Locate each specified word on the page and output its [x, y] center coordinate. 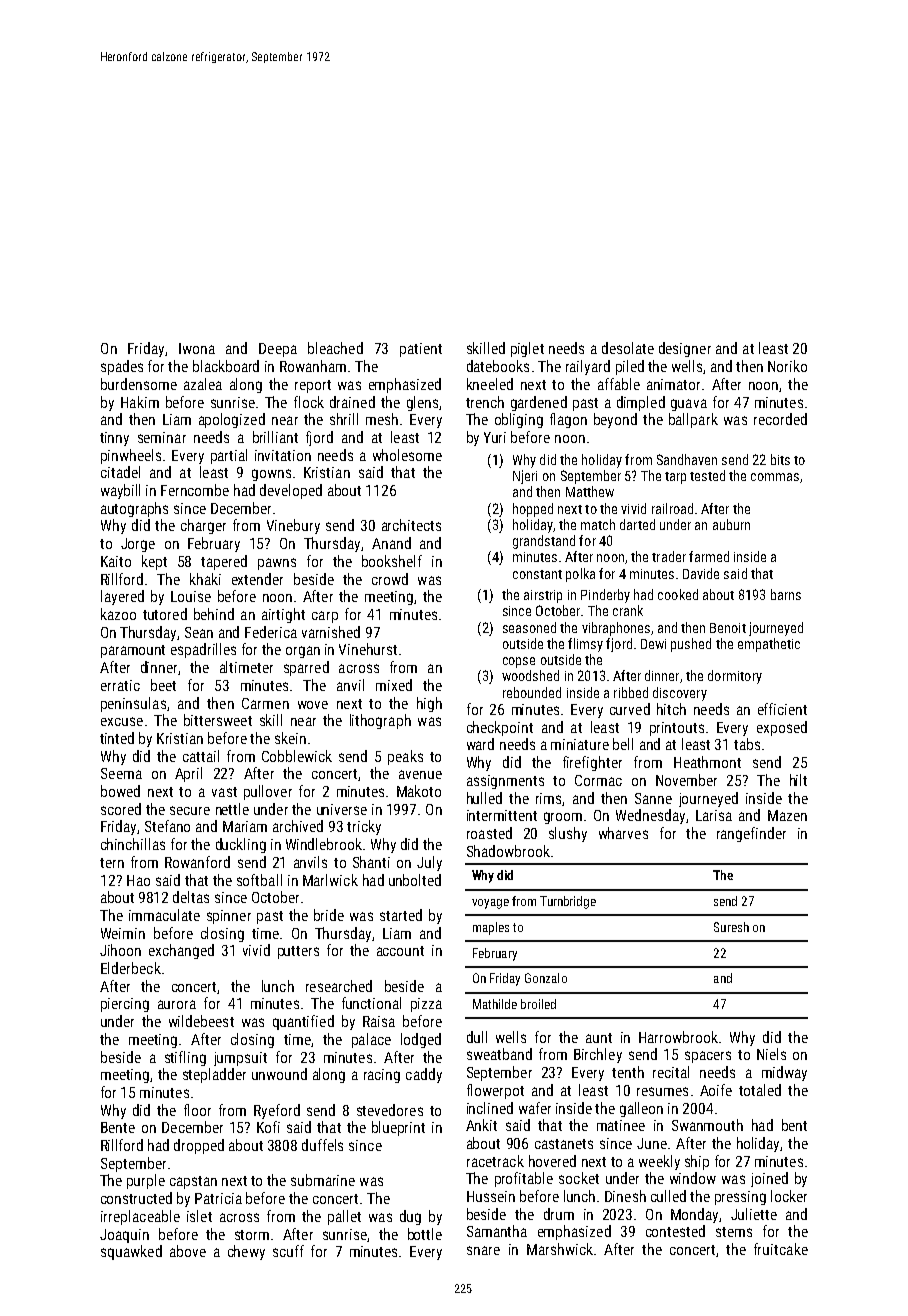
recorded [780, 419]
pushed [691, 645]
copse [519, 662]
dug [410, 1217]
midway [784, 1073]
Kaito [116, 561]
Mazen [787, 815]
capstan [193, 1182]
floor [197, 1110]
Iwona [197, 348]
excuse [122, 721]
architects [411, 525]
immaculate [164, 915]
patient [421, 350]
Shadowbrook [508, 851]
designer [685, 349]
